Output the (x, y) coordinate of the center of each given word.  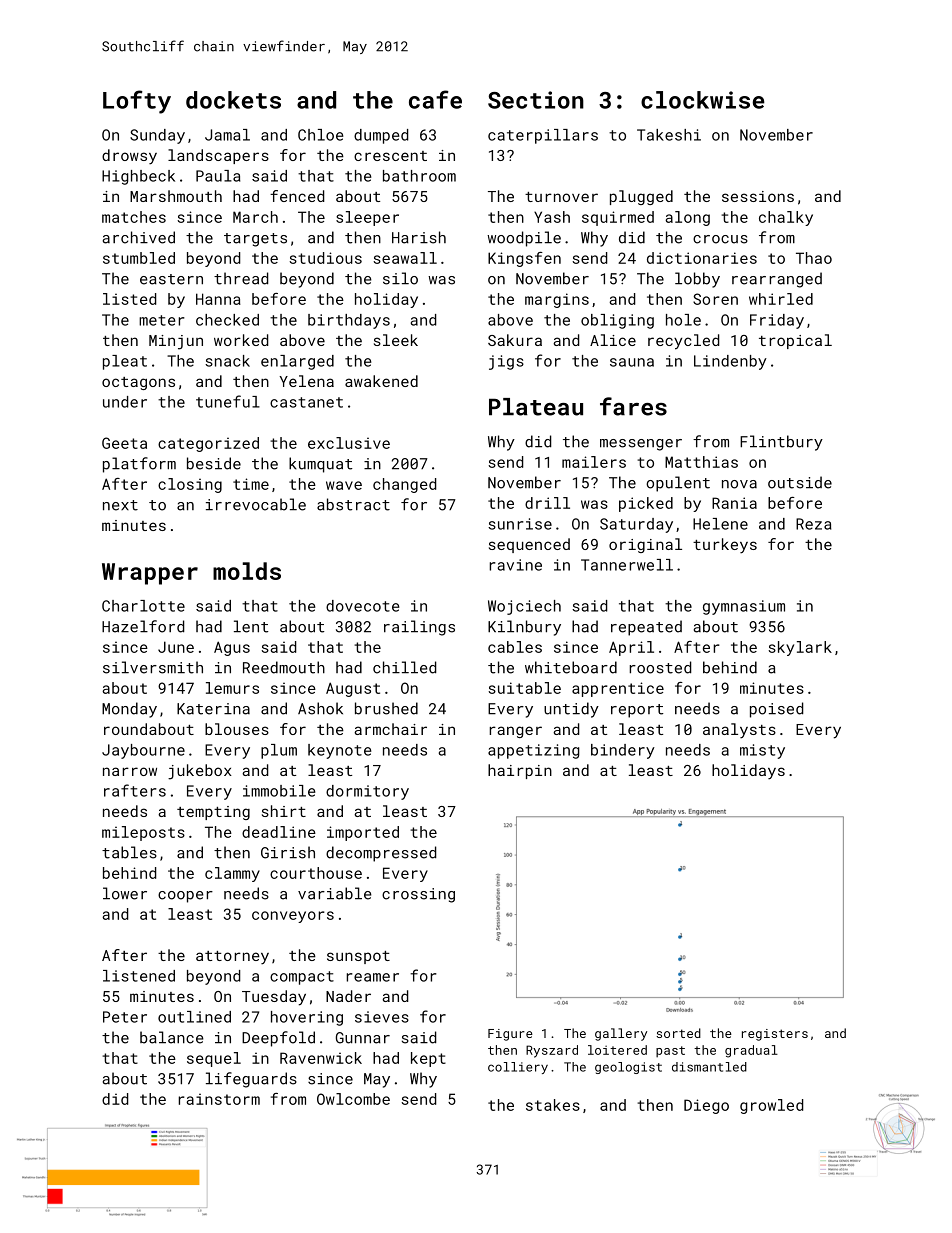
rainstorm (219, 1099)
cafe (435, 99)
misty (762, 751)
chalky (786, 218)
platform (139, 465)
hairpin (520, 771)
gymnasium (744, 607)
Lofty (137, 102)
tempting (213, 813)
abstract (353, 504)
